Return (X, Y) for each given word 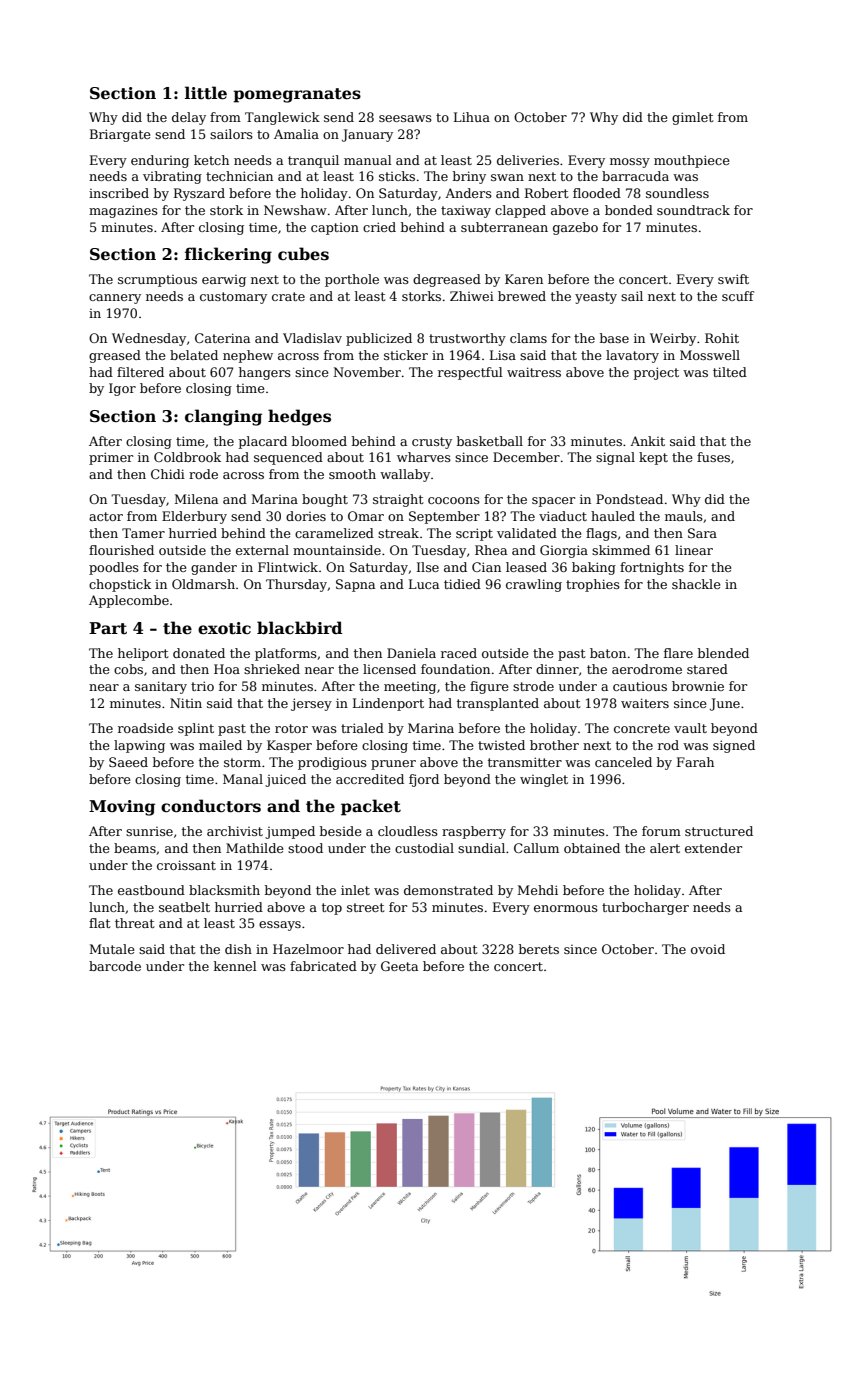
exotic (224, 628)
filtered (140, 372)
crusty (432, 443)
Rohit (722, 338)
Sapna (355, 585)
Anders (468, 193)
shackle (696, 584)
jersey (311, 704)
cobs (128, 669)
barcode (115, 966)
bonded (629, 210)
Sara (702, 533)
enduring (160, 161)
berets (539, 949)
